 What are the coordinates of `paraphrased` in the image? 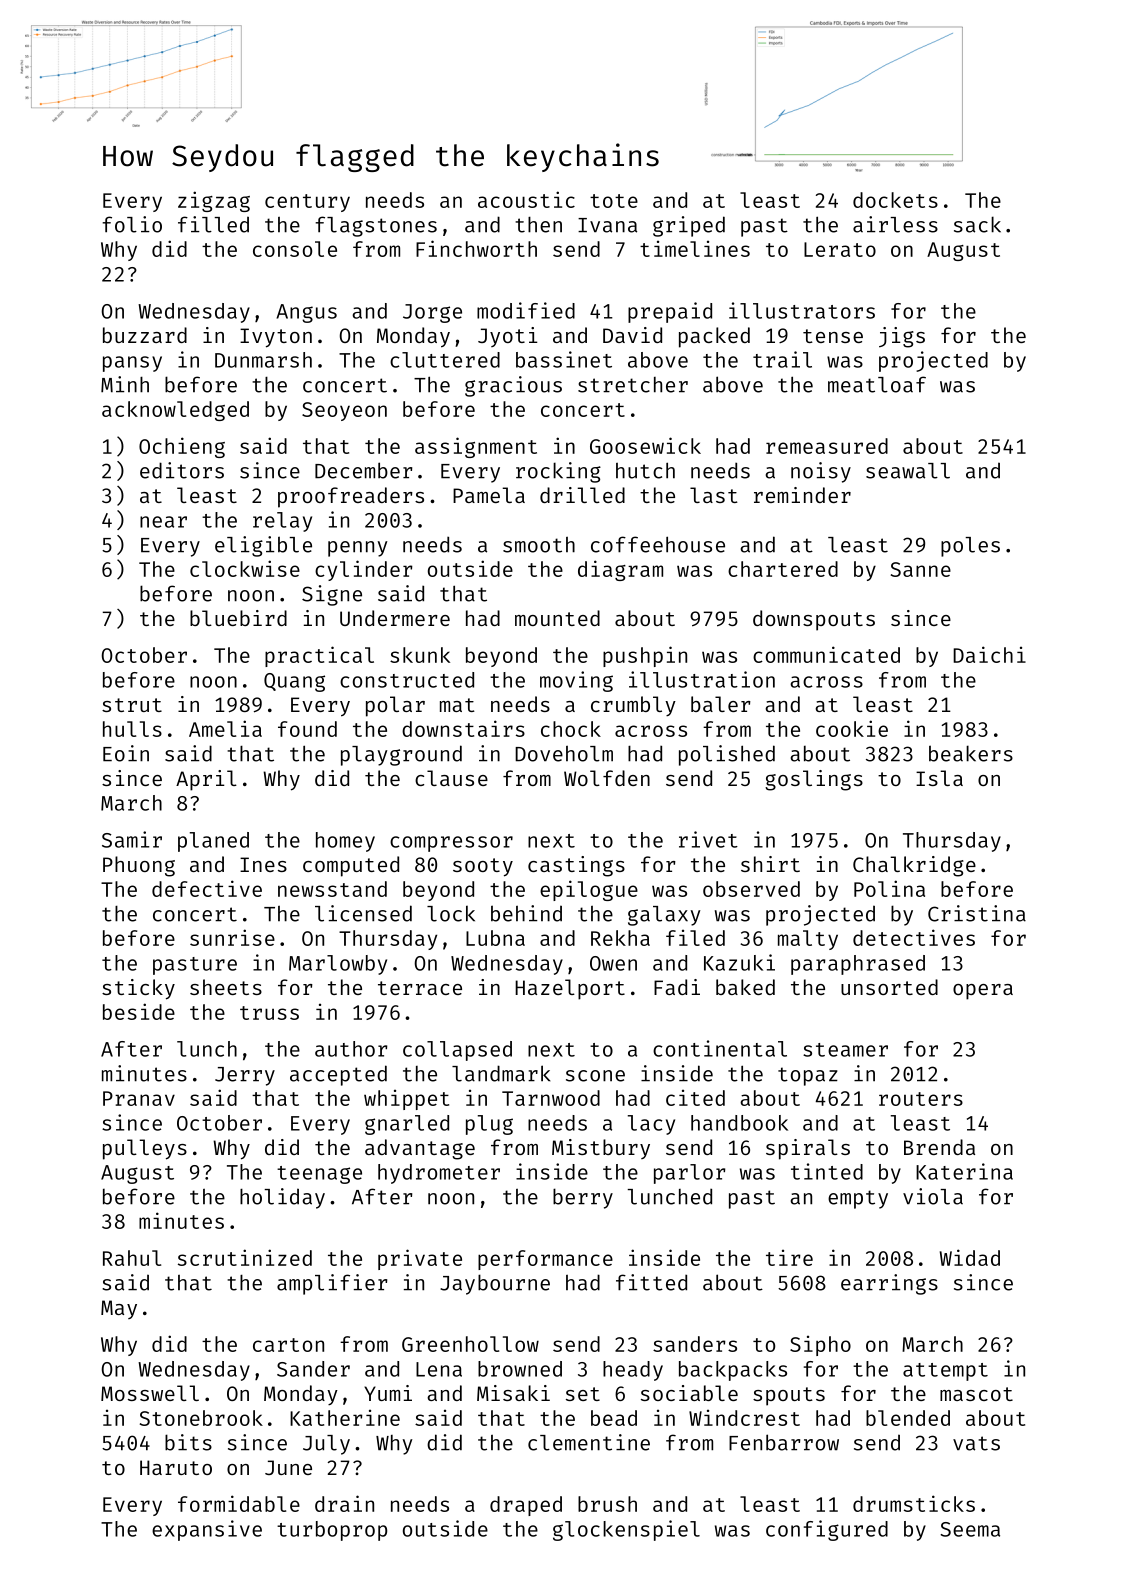 It's located at (858, 965).
